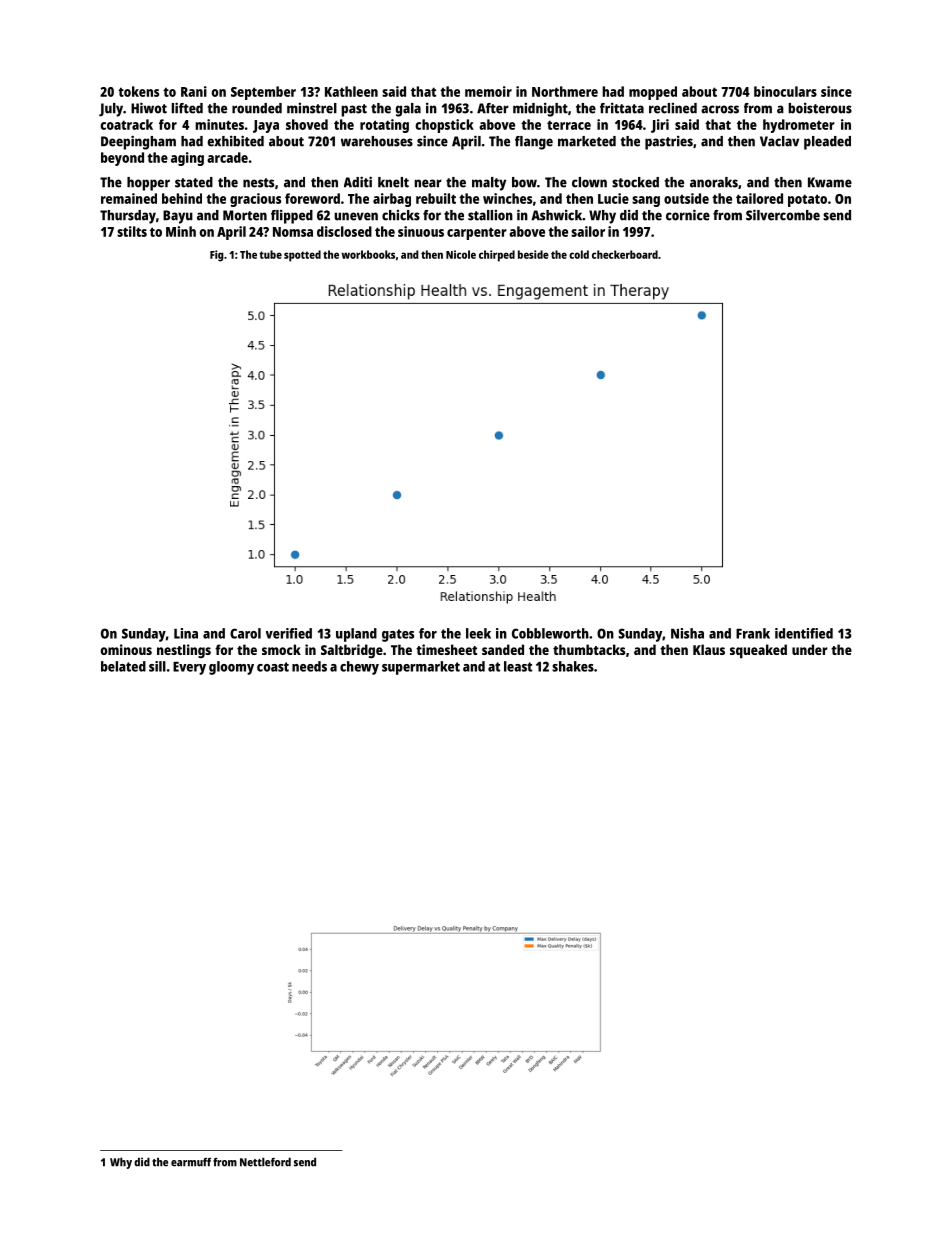 The height and width of the screenshot is (1233, 952). Describe the element at coordinates (785, 91) in the screenshot. I see `binoculars` at that location.
